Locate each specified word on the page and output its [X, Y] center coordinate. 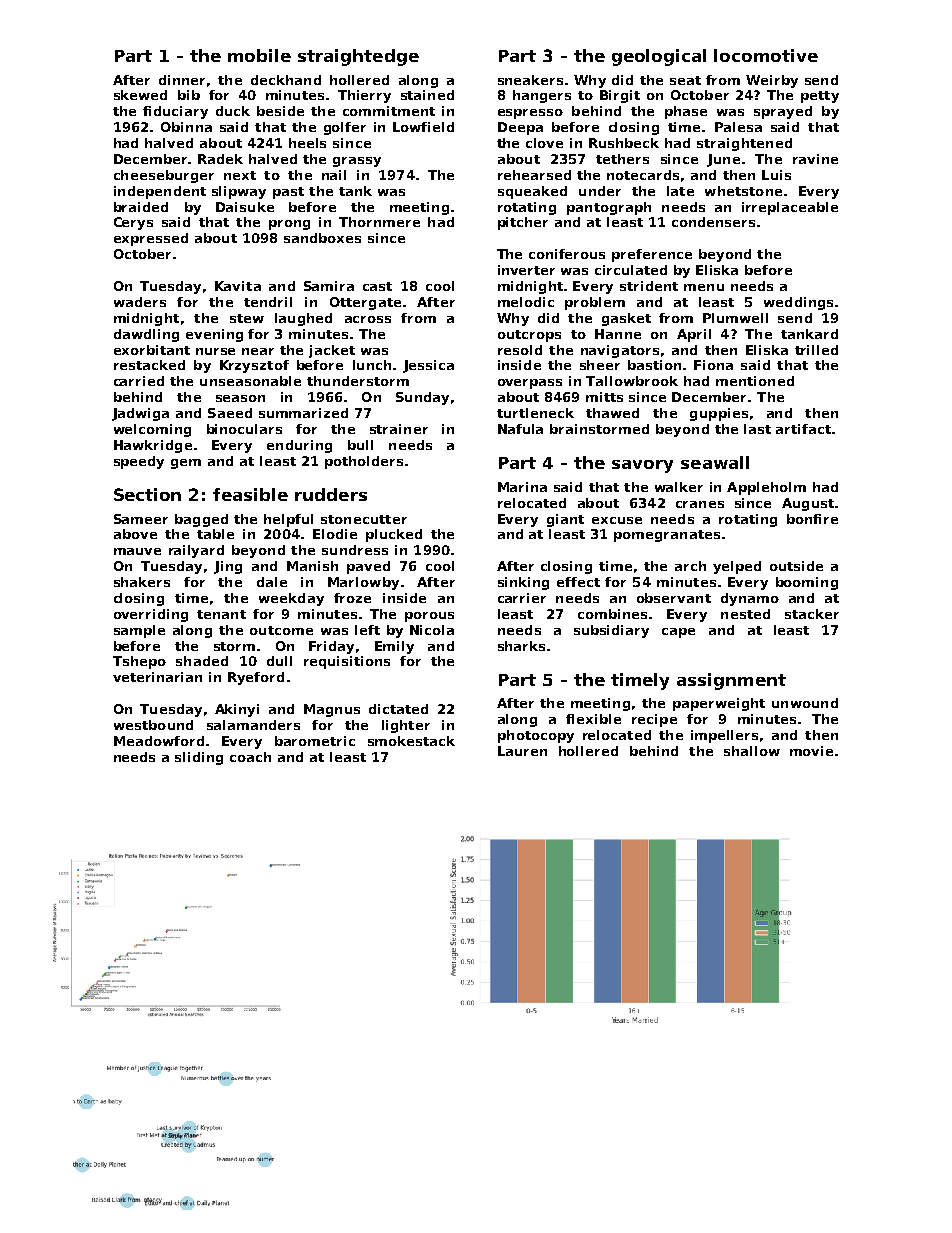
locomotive [766, 55]
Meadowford [159, 741]
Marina [522, 487]
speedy [139, 462]
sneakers [530, 80]
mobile [259, 55]
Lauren [522, 751]
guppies [719, 414]
